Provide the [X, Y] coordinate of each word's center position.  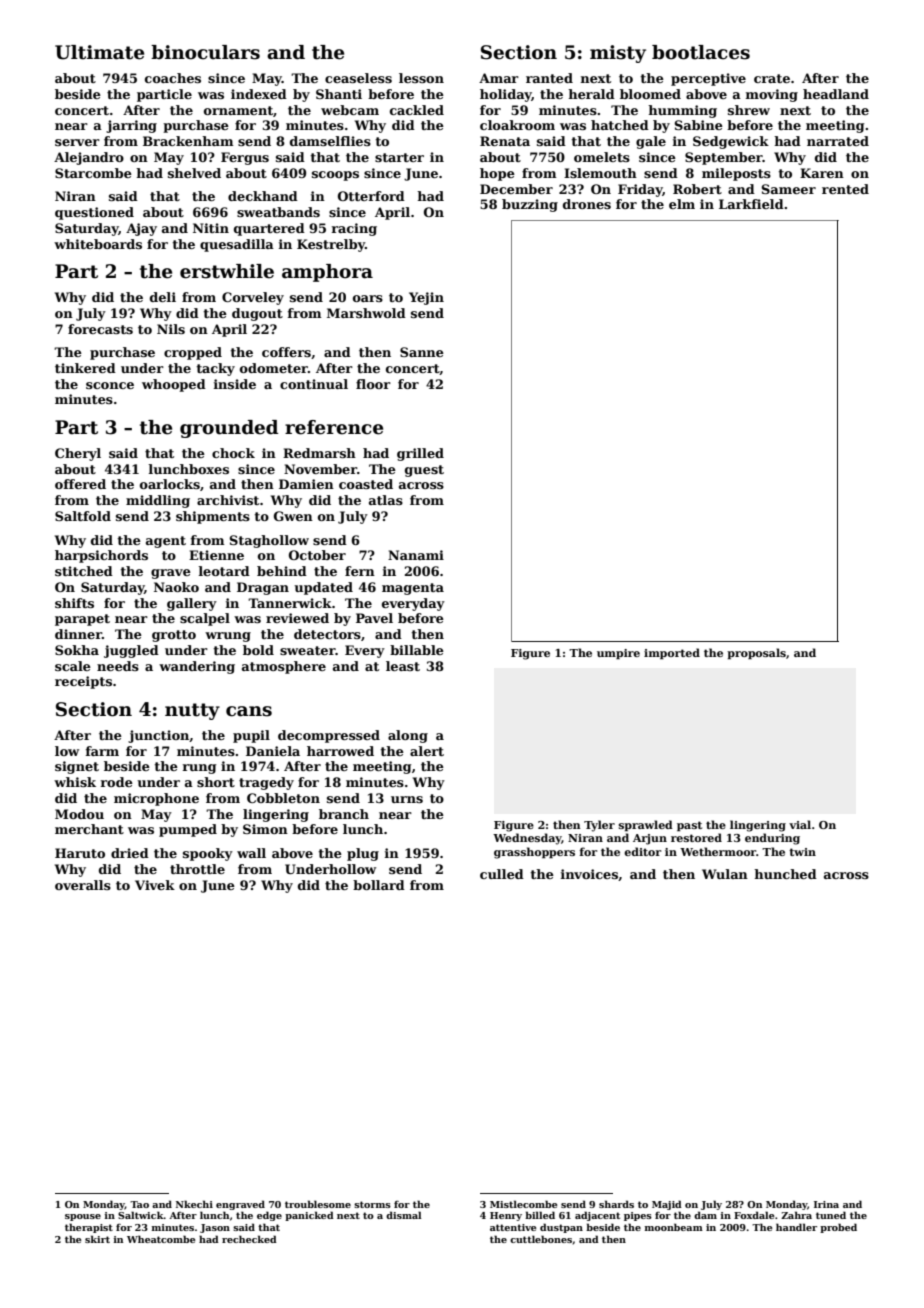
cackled [417, 110]
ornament [238, 110]
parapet [82, 620]
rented [845, 189]
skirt [97, 1239]
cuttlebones [541, 1239]
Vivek [155, 885]
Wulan [725, 874]
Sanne [422, 352]
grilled [420, 454]
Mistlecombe [523, 1204]
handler [796, 1227]
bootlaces [701, 52]
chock [233, 453]
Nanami [416, 555]
